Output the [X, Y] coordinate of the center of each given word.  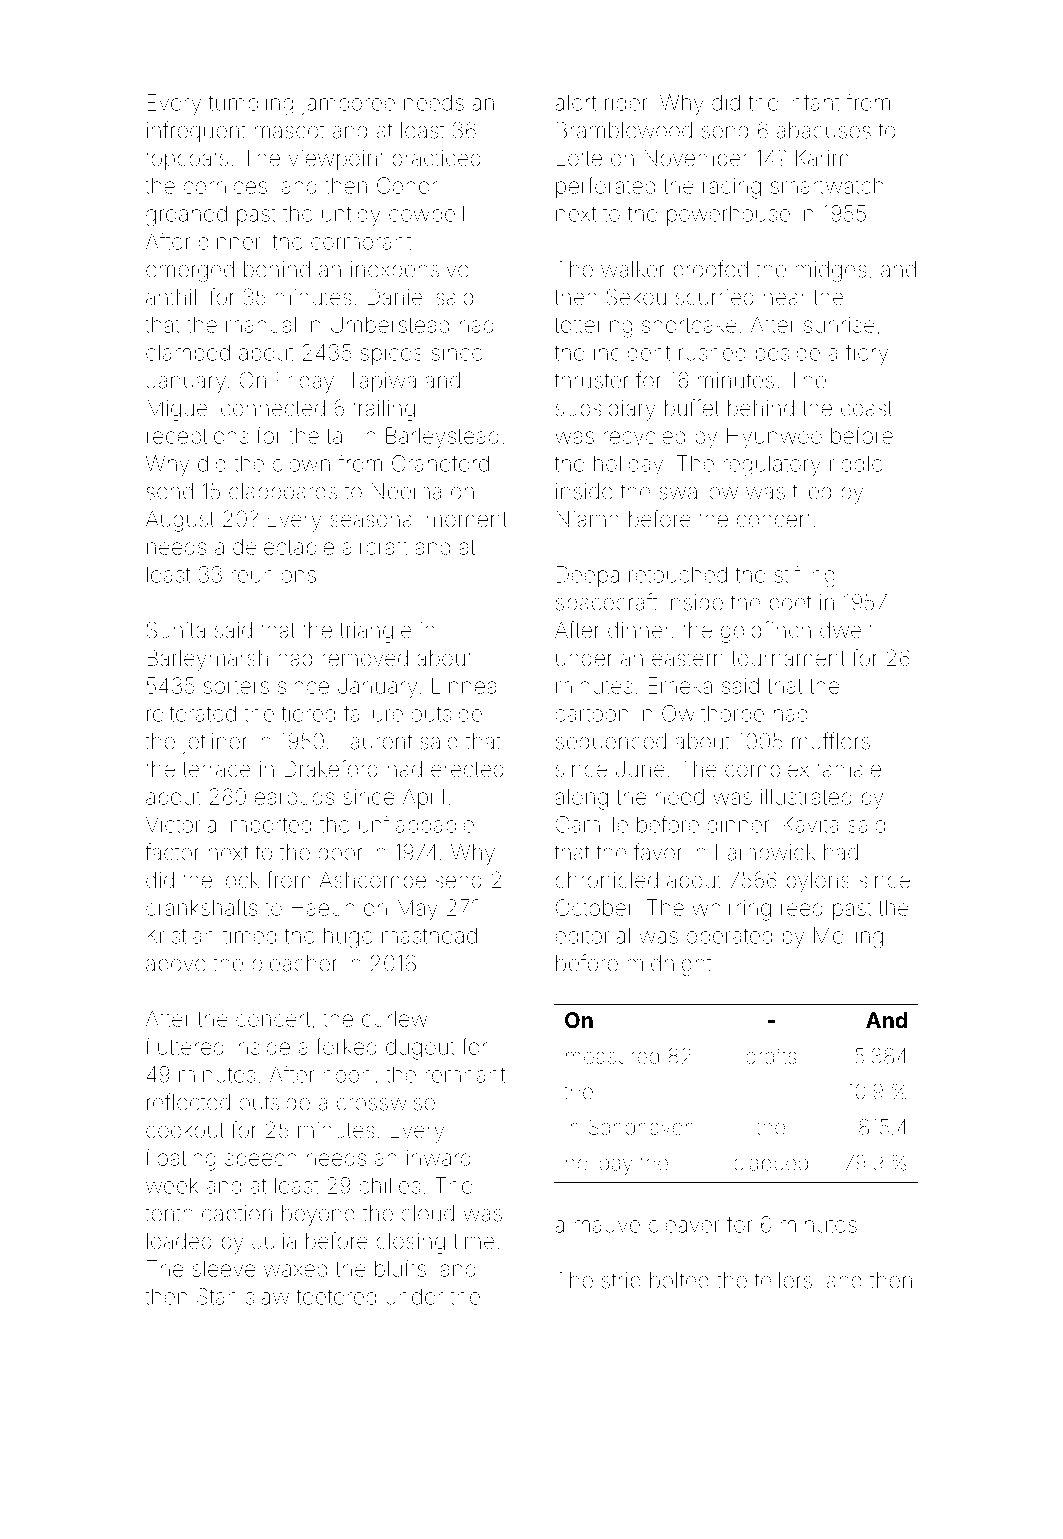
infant [814, 102]
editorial [592, 935]
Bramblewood [624, 130]
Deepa [588, 576]
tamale [848, 769]
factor [172, 852]
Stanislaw [243, 1296]
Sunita [176, 630]
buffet [692, 408]
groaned [186, 216]
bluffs [400, 1268]
